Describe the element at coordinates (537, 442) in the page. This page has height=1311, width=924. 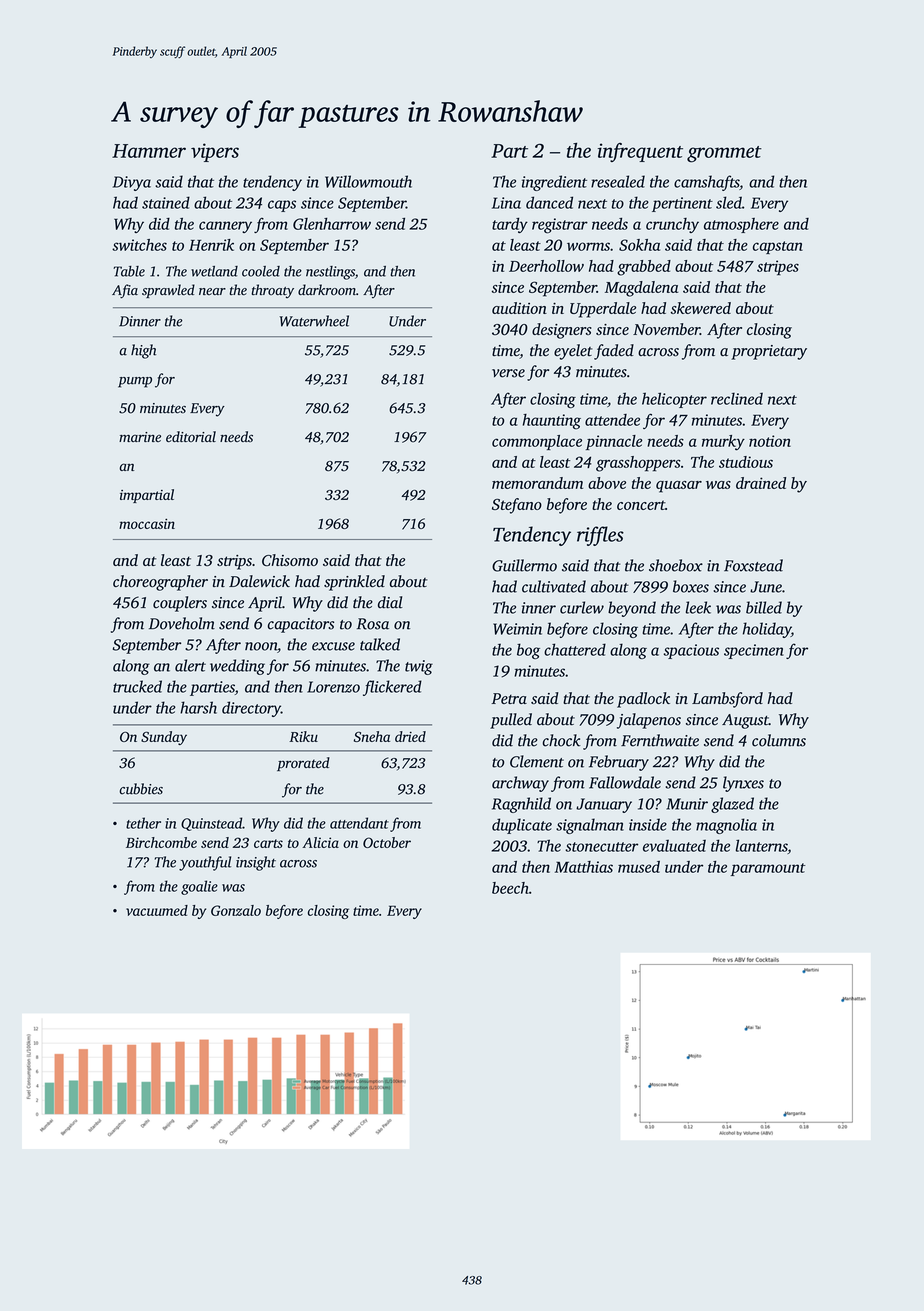
I see `commonplace` at that location.
